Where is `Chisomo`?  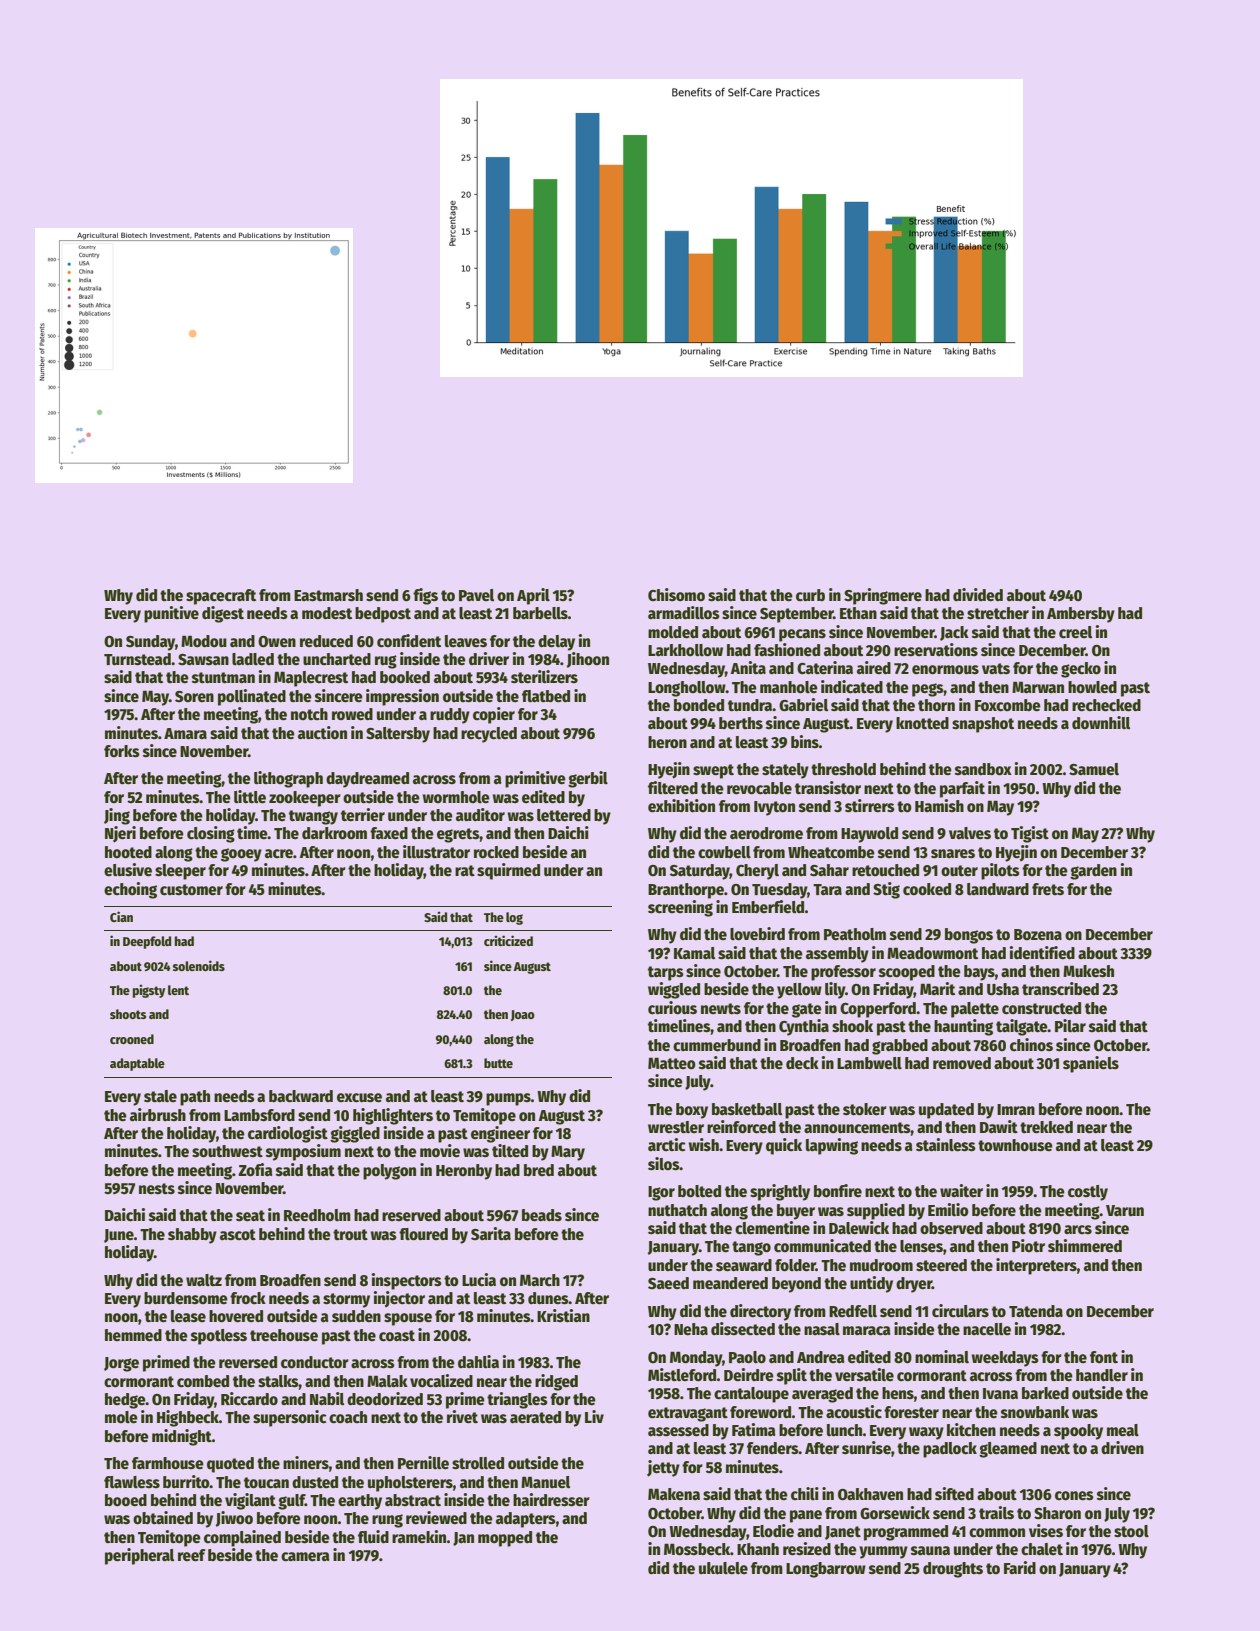
Chisomo is located at coordinates (676, 594).
